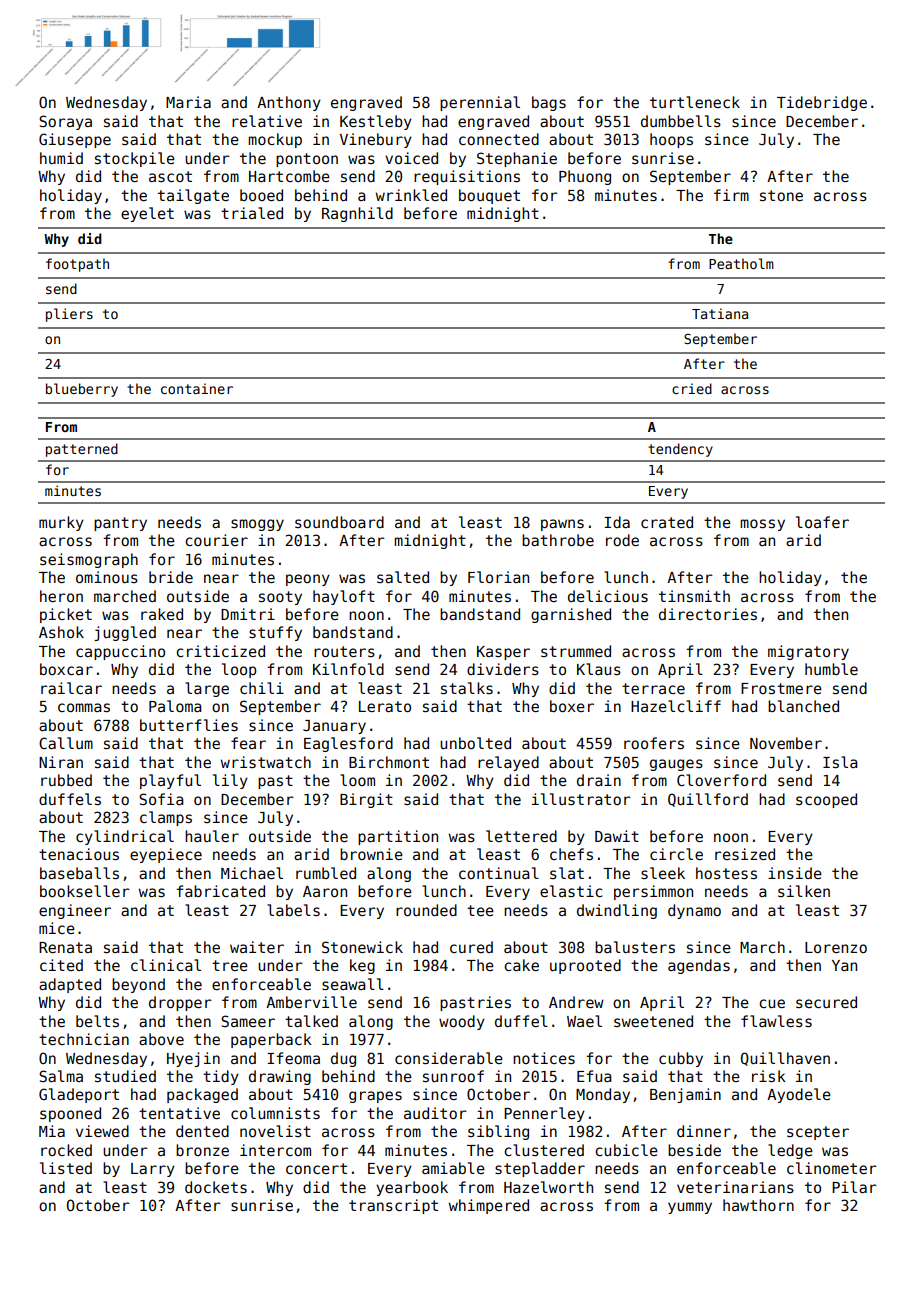  Describe the element at coordinates (220, 891) in the page. I see `fabricated` at that location.
